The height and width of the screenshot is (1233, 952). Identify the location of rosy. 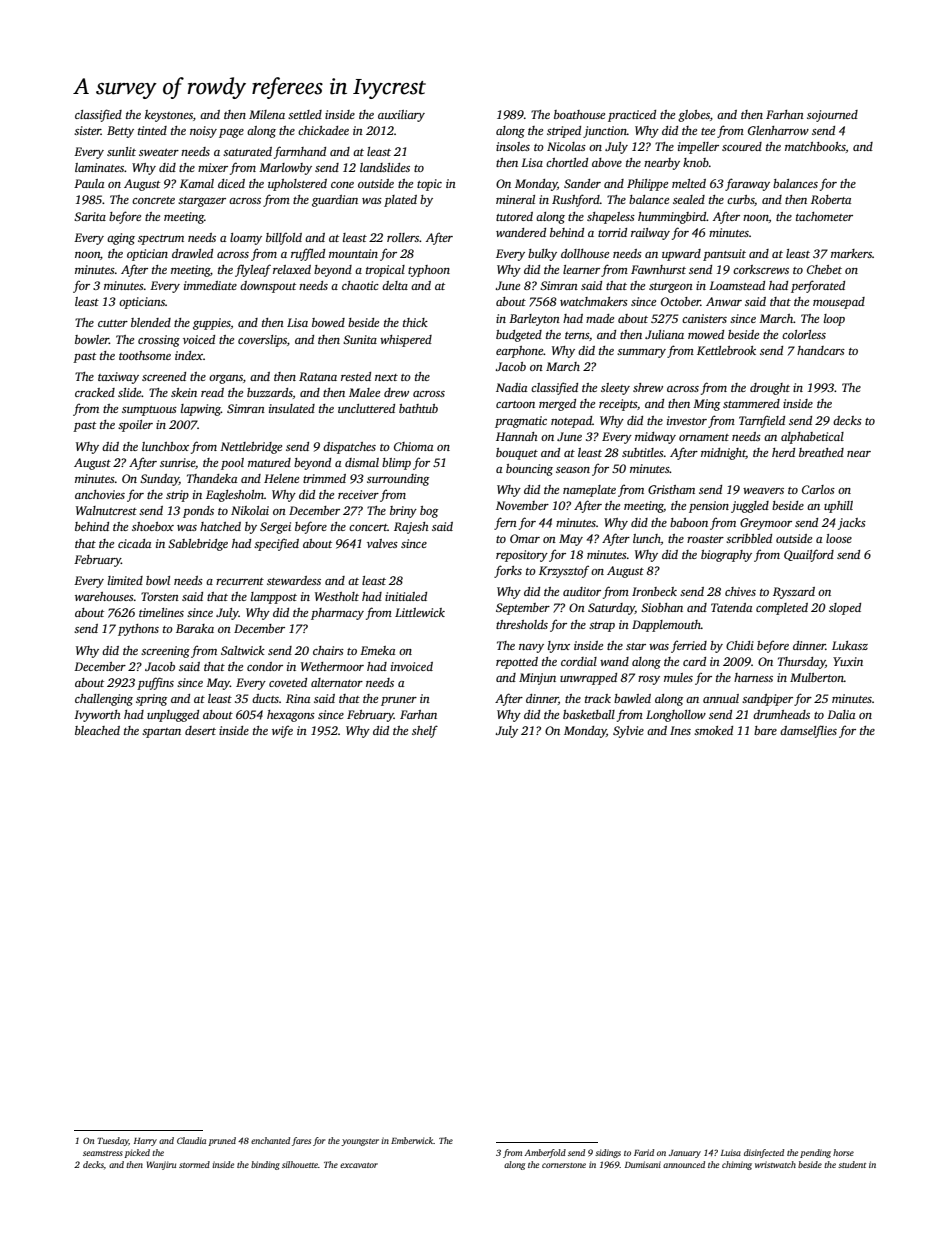
(649, 680).
